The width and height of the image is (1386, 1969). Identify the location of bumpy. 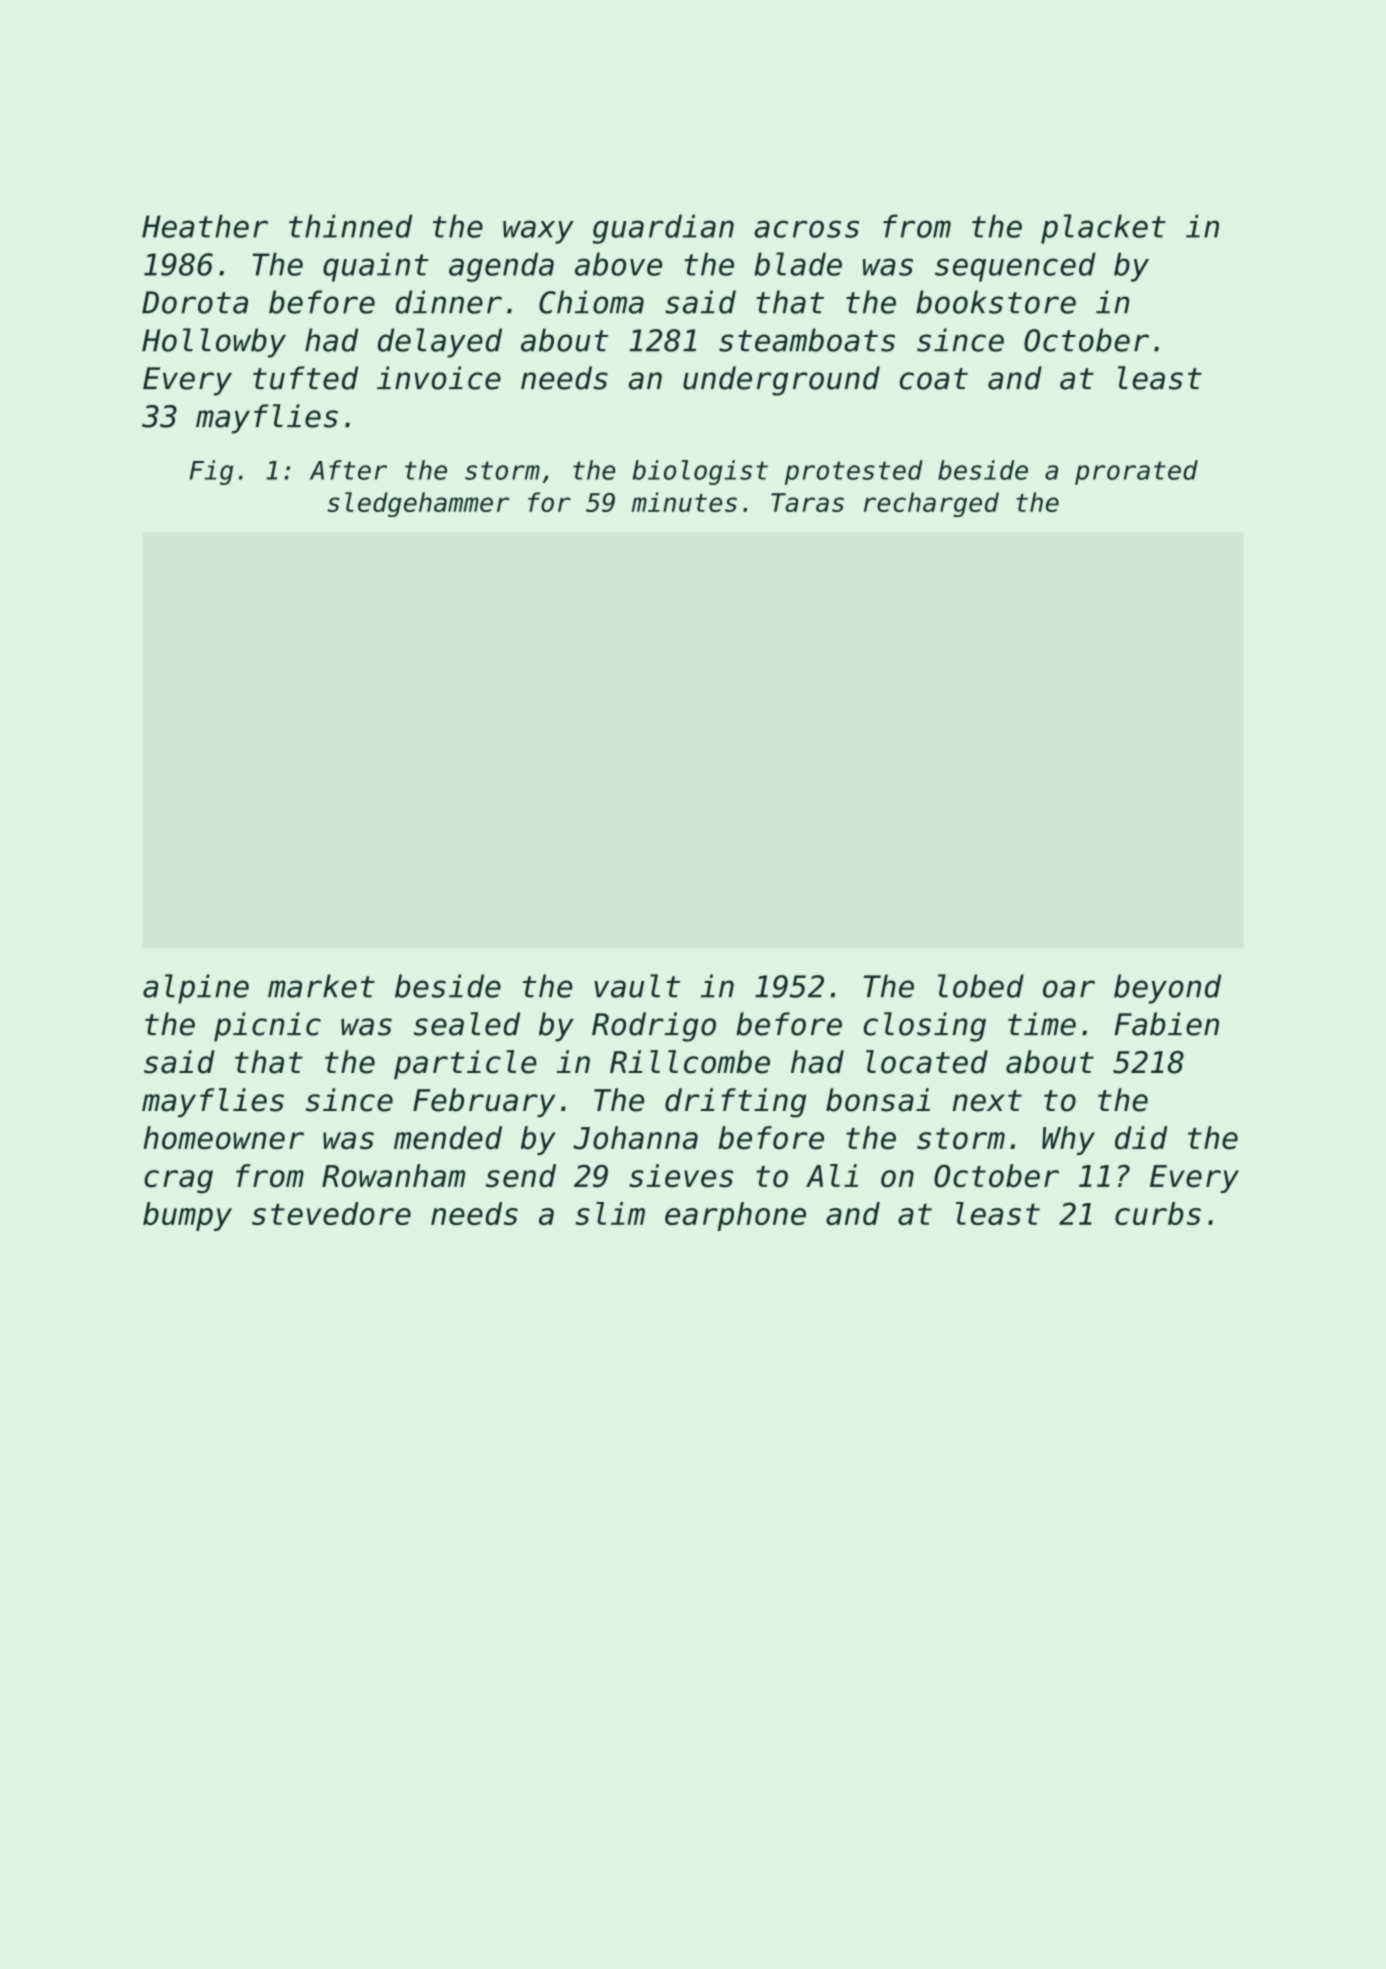
(187, 1216).
